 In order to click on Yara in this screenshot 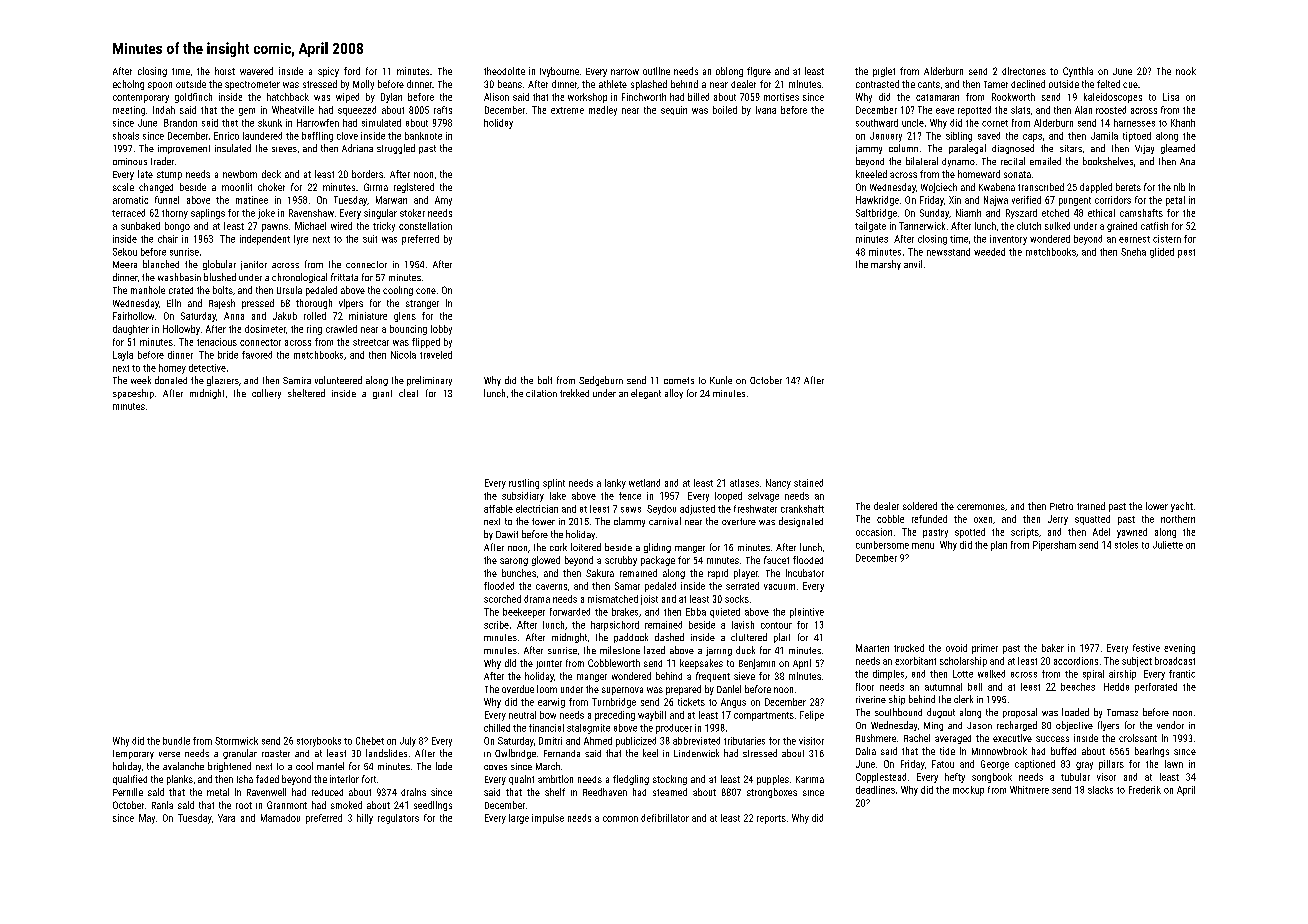, I will do `click(226, 818)`.
